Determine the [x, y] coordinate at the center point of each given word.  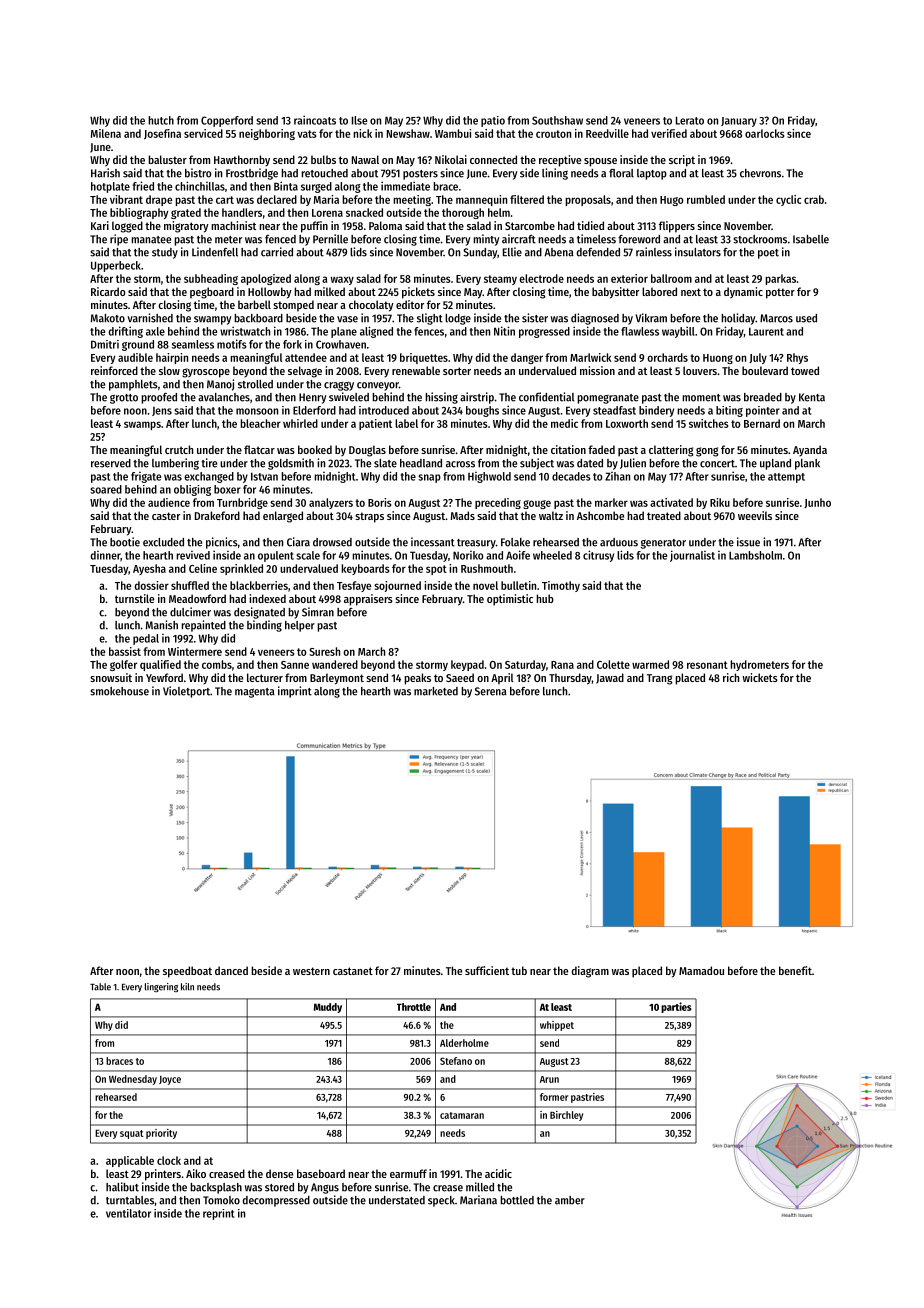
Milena [106, 133]
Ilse [359, 120]
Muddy [328, 1008]
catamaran [462, 1115]
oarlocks [765, 133]
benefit [795, 970]
